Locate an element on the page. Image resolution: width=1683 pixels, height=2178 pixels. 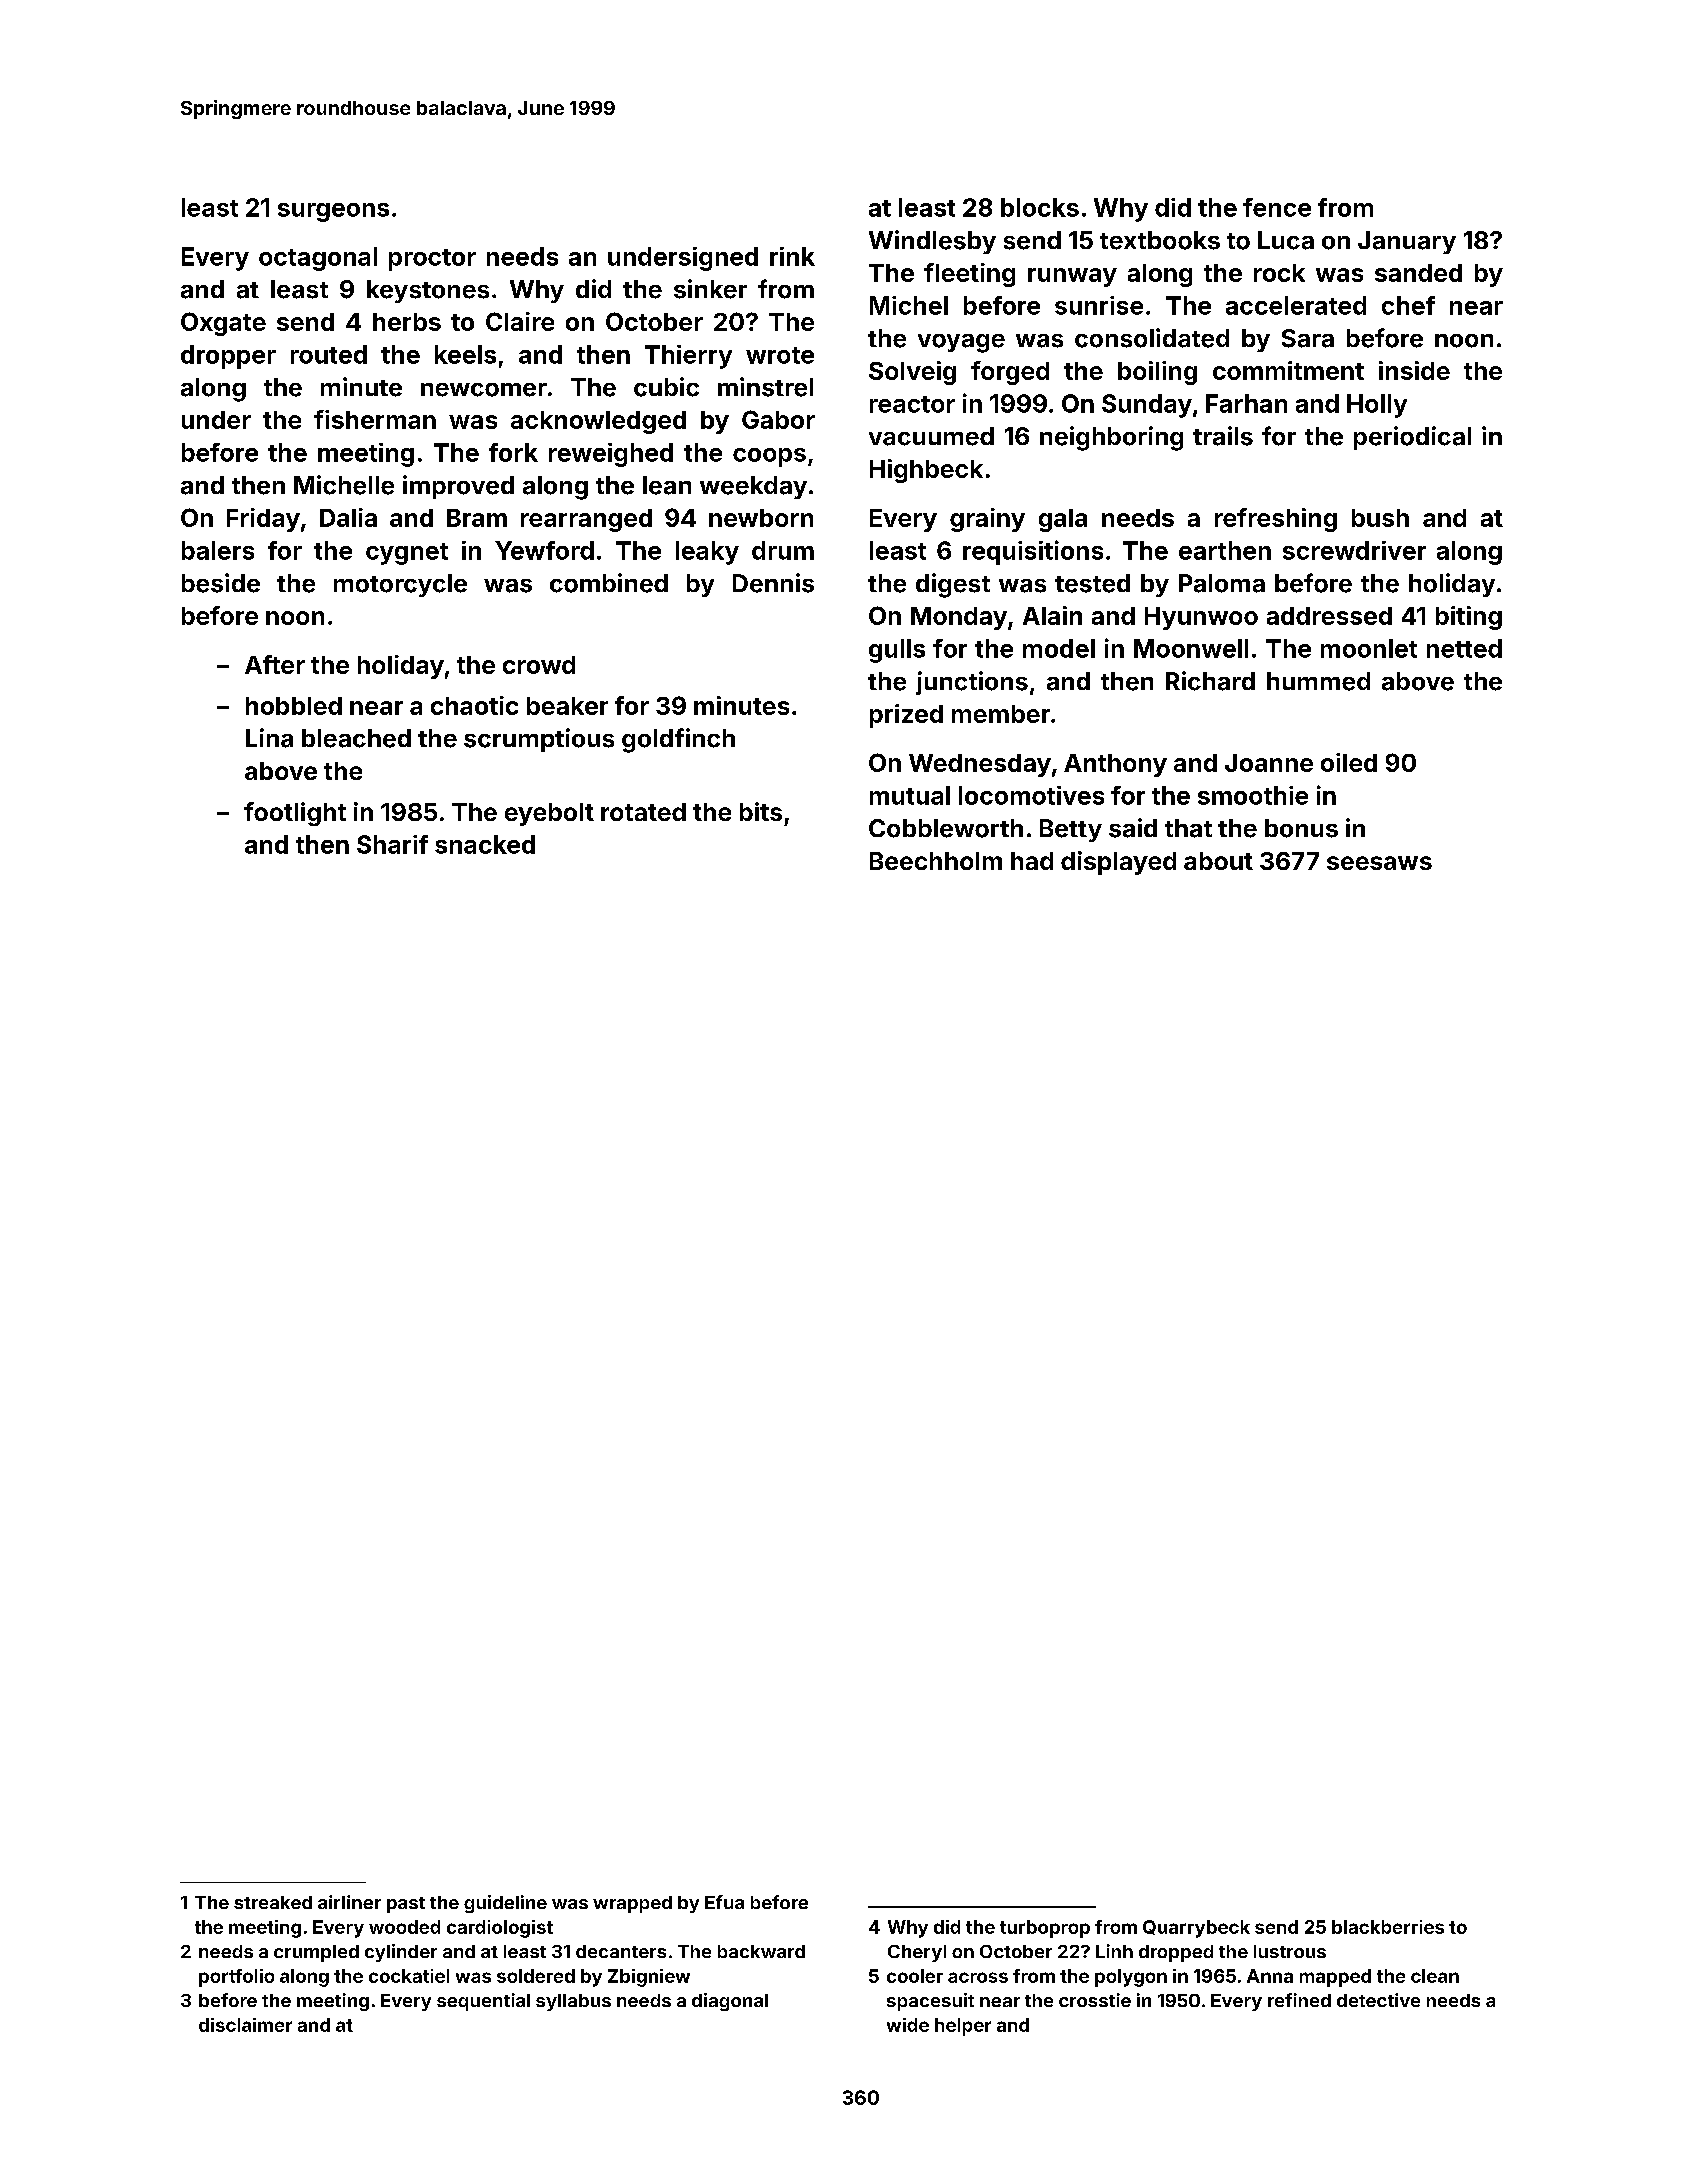
Efua is located at coordinates (724, 1902).
